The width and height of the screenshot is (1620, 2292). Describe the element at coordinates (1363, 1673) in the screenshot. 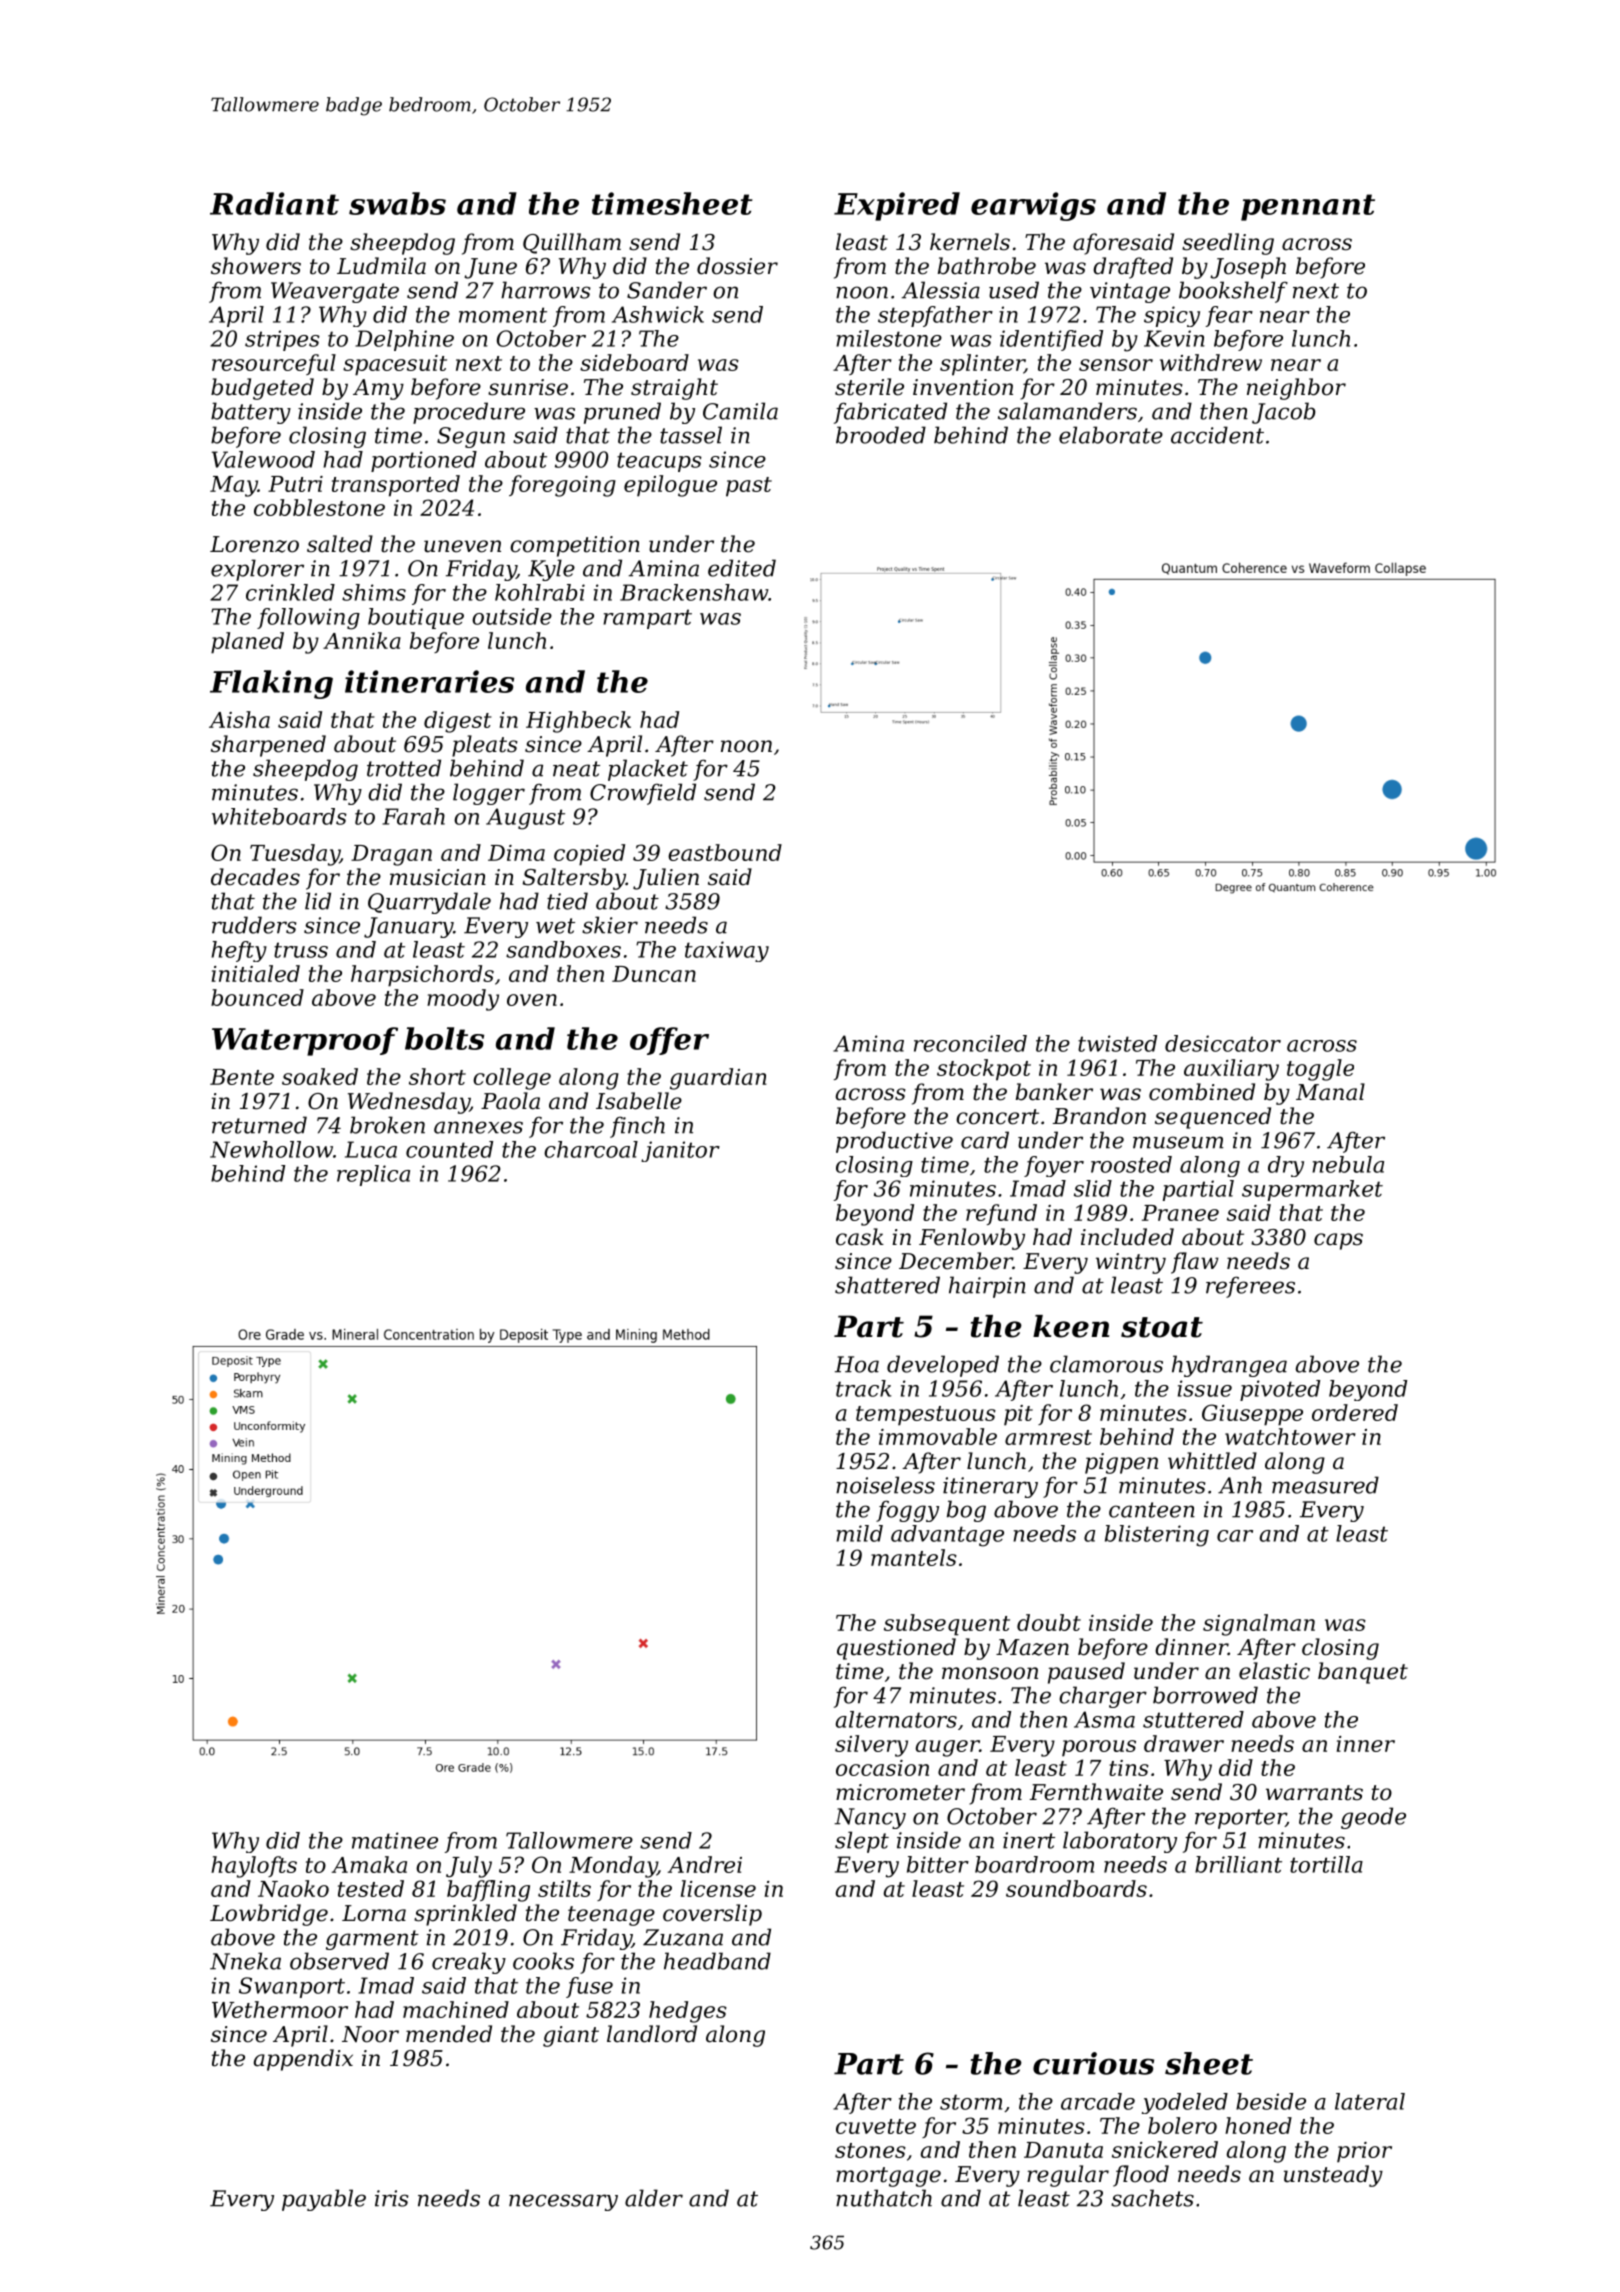

I see `banquet` at that location.
